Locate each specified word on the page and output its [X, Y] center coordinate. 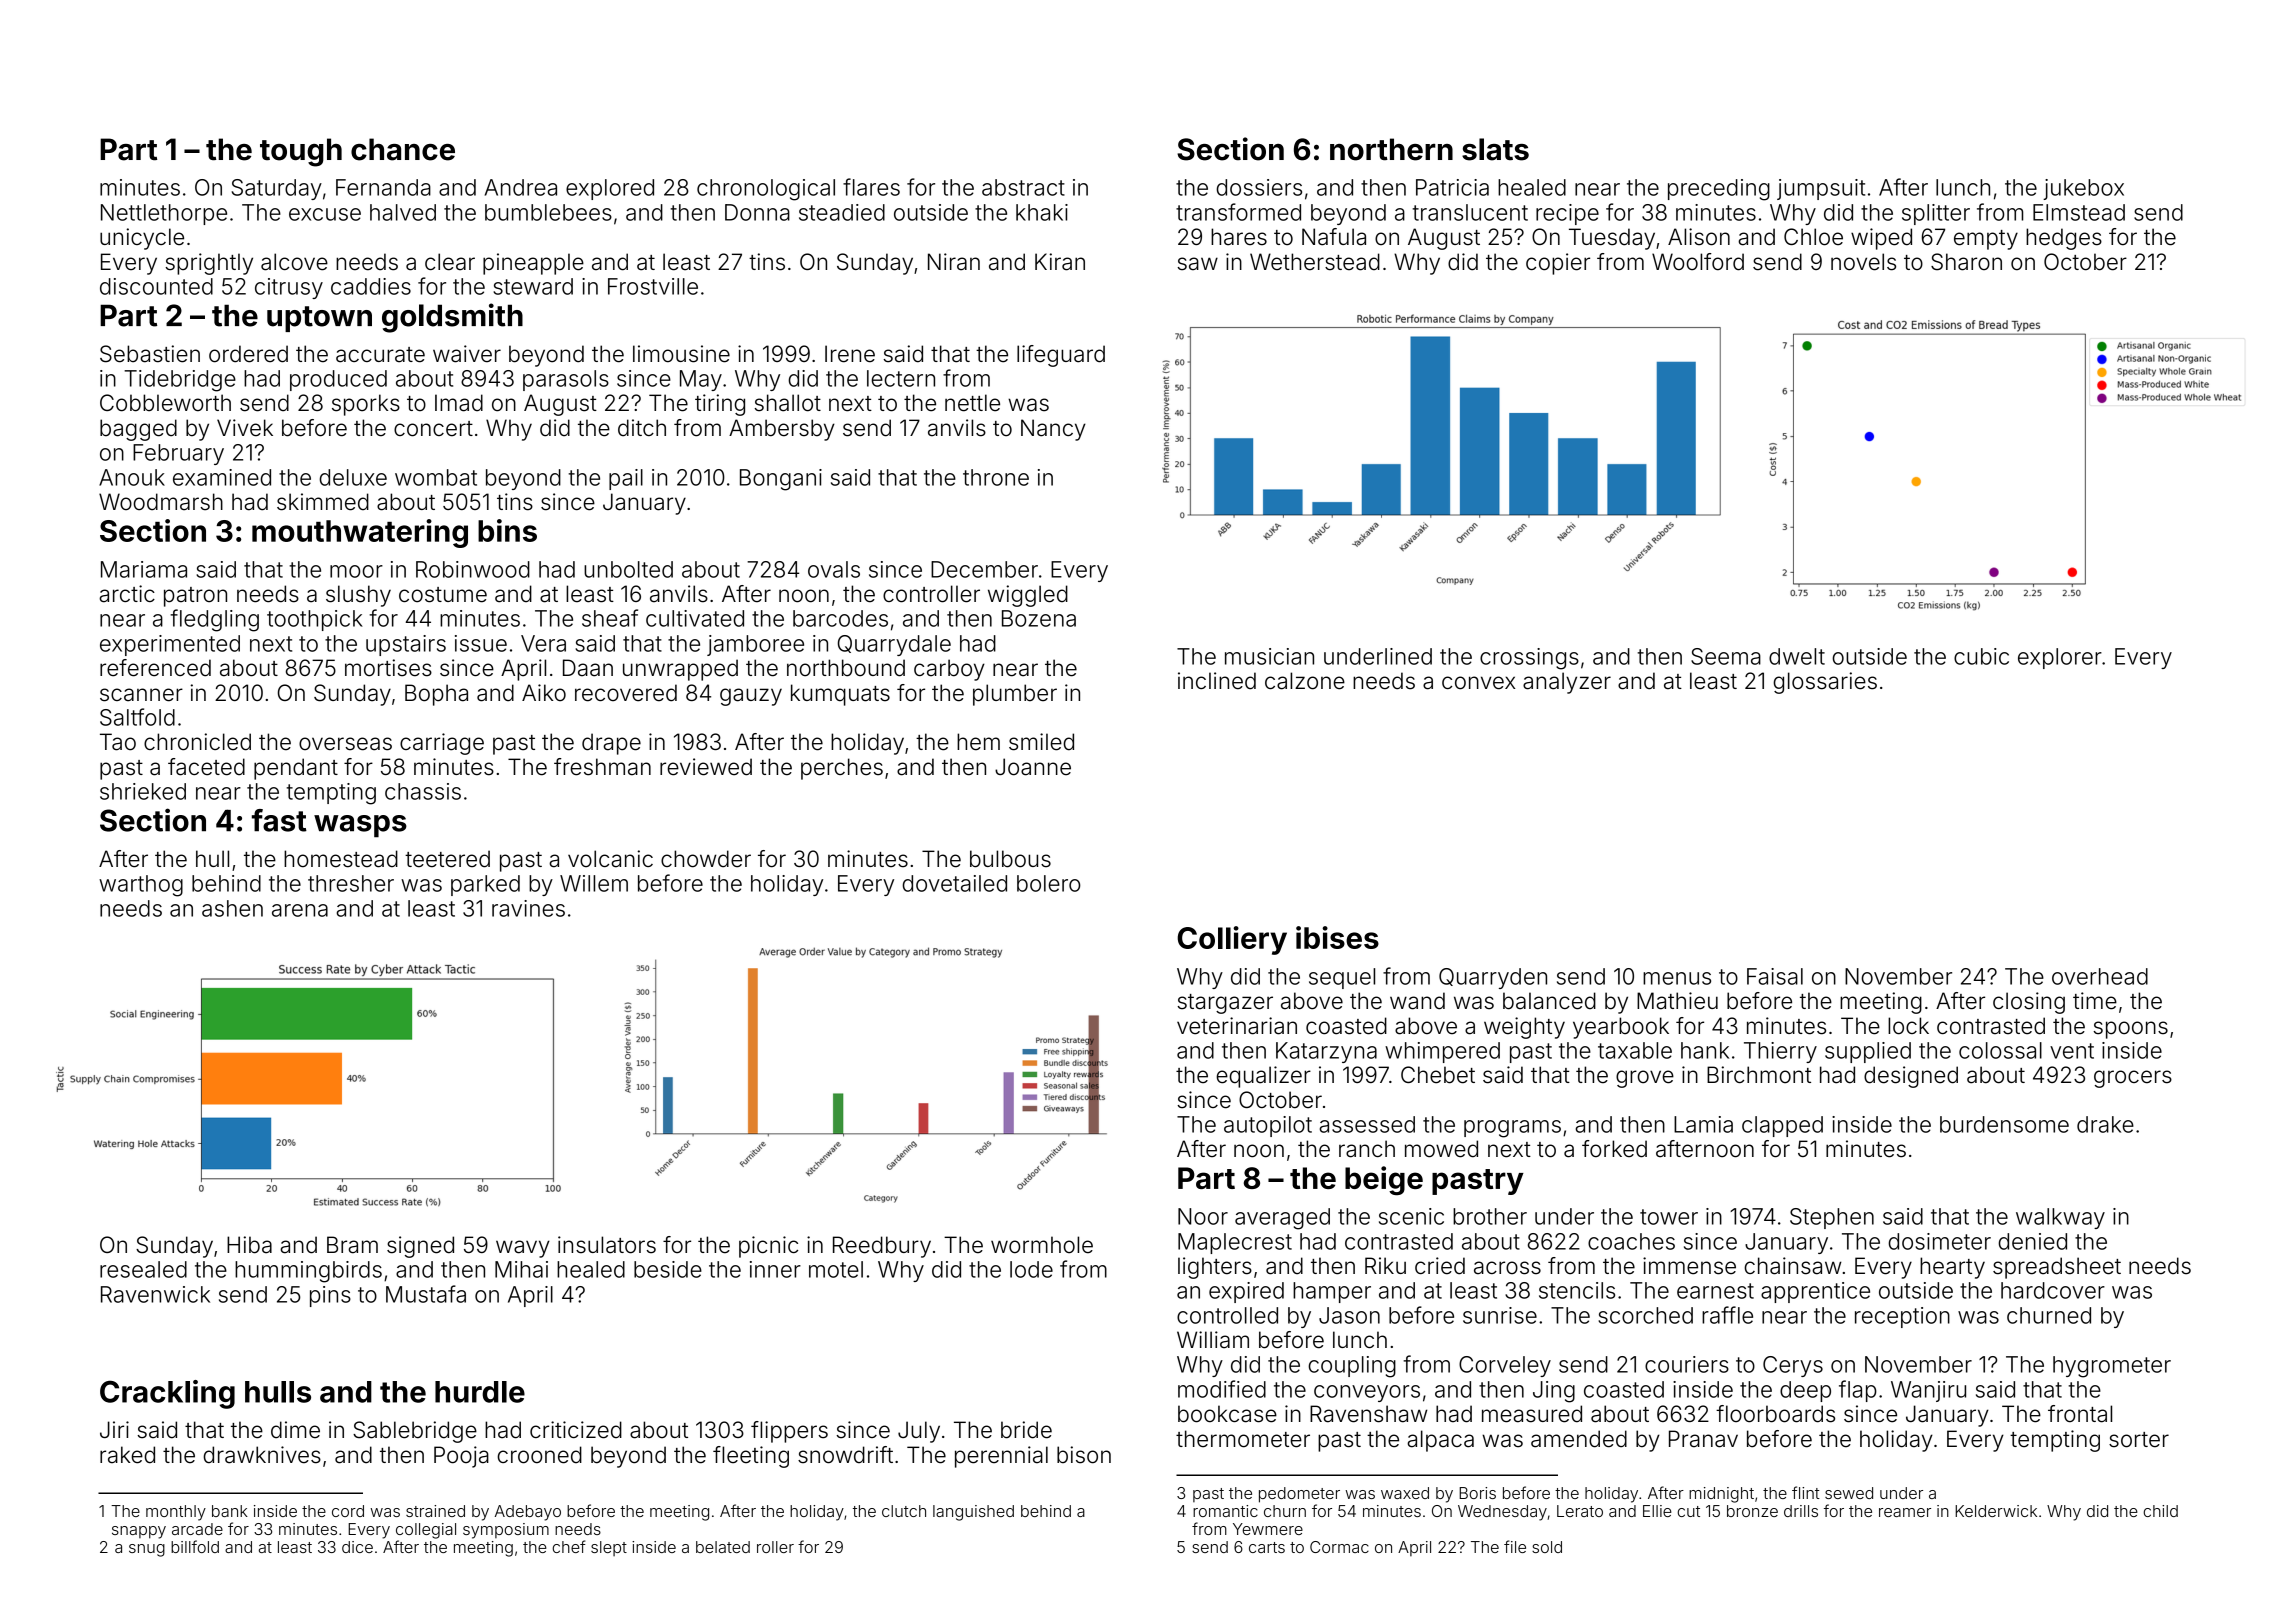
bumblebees [548, 212]
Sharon [1966, 262]
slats [1495, 149]
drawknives [262, 1455]
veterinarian [1237, 1026]
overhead [2100, 976]
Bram [352, 1245]
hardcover [2053, 1290]
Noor [1203, 1216]
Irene [850, 354]
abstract [1023, 187]
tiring [720, 405]
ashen [232, 908]
